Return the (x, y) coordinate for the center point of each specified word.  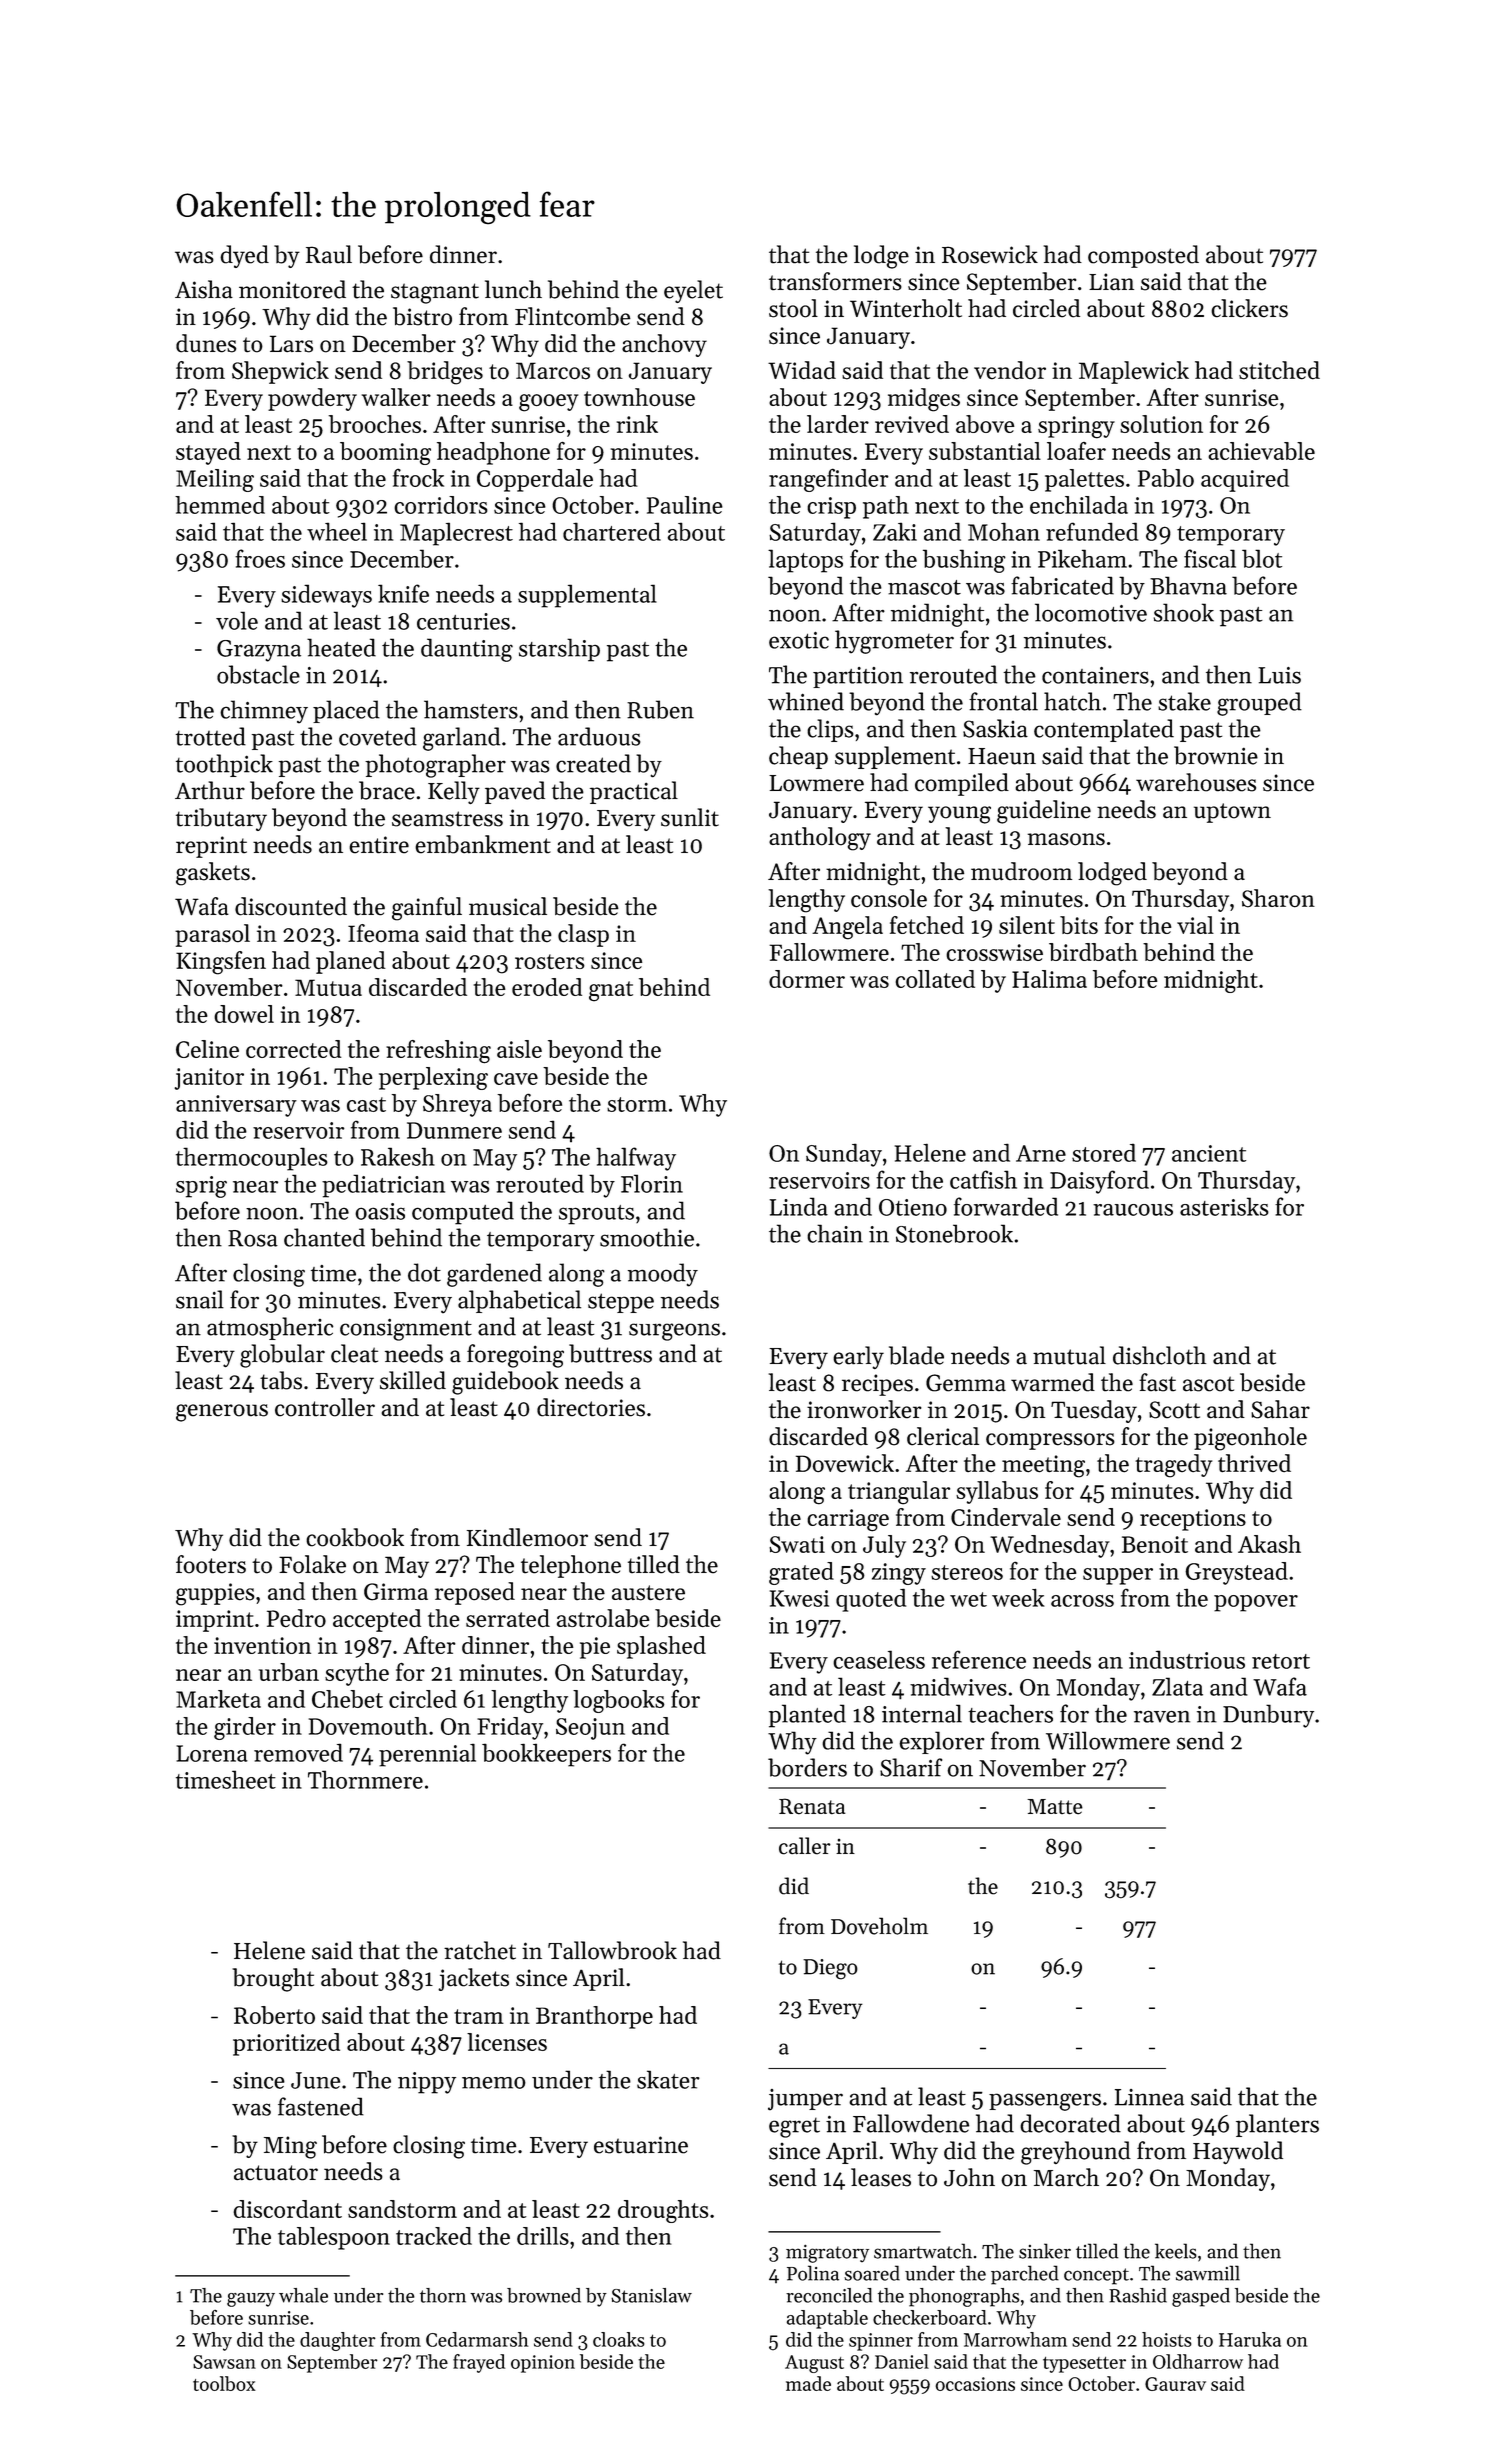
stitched (1279, 370)
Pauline (685, 505)
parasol (212, 935)
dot (424, 1272)
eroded (547, 987)
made (808, 2383)
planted (807, 1716)
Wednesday (1050, 1546)
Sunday (844, 1155)
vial (1195, 925)
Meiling (215, 480)
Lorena (212, 1753)
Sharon (1278, 898)
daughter (338, 2341)
